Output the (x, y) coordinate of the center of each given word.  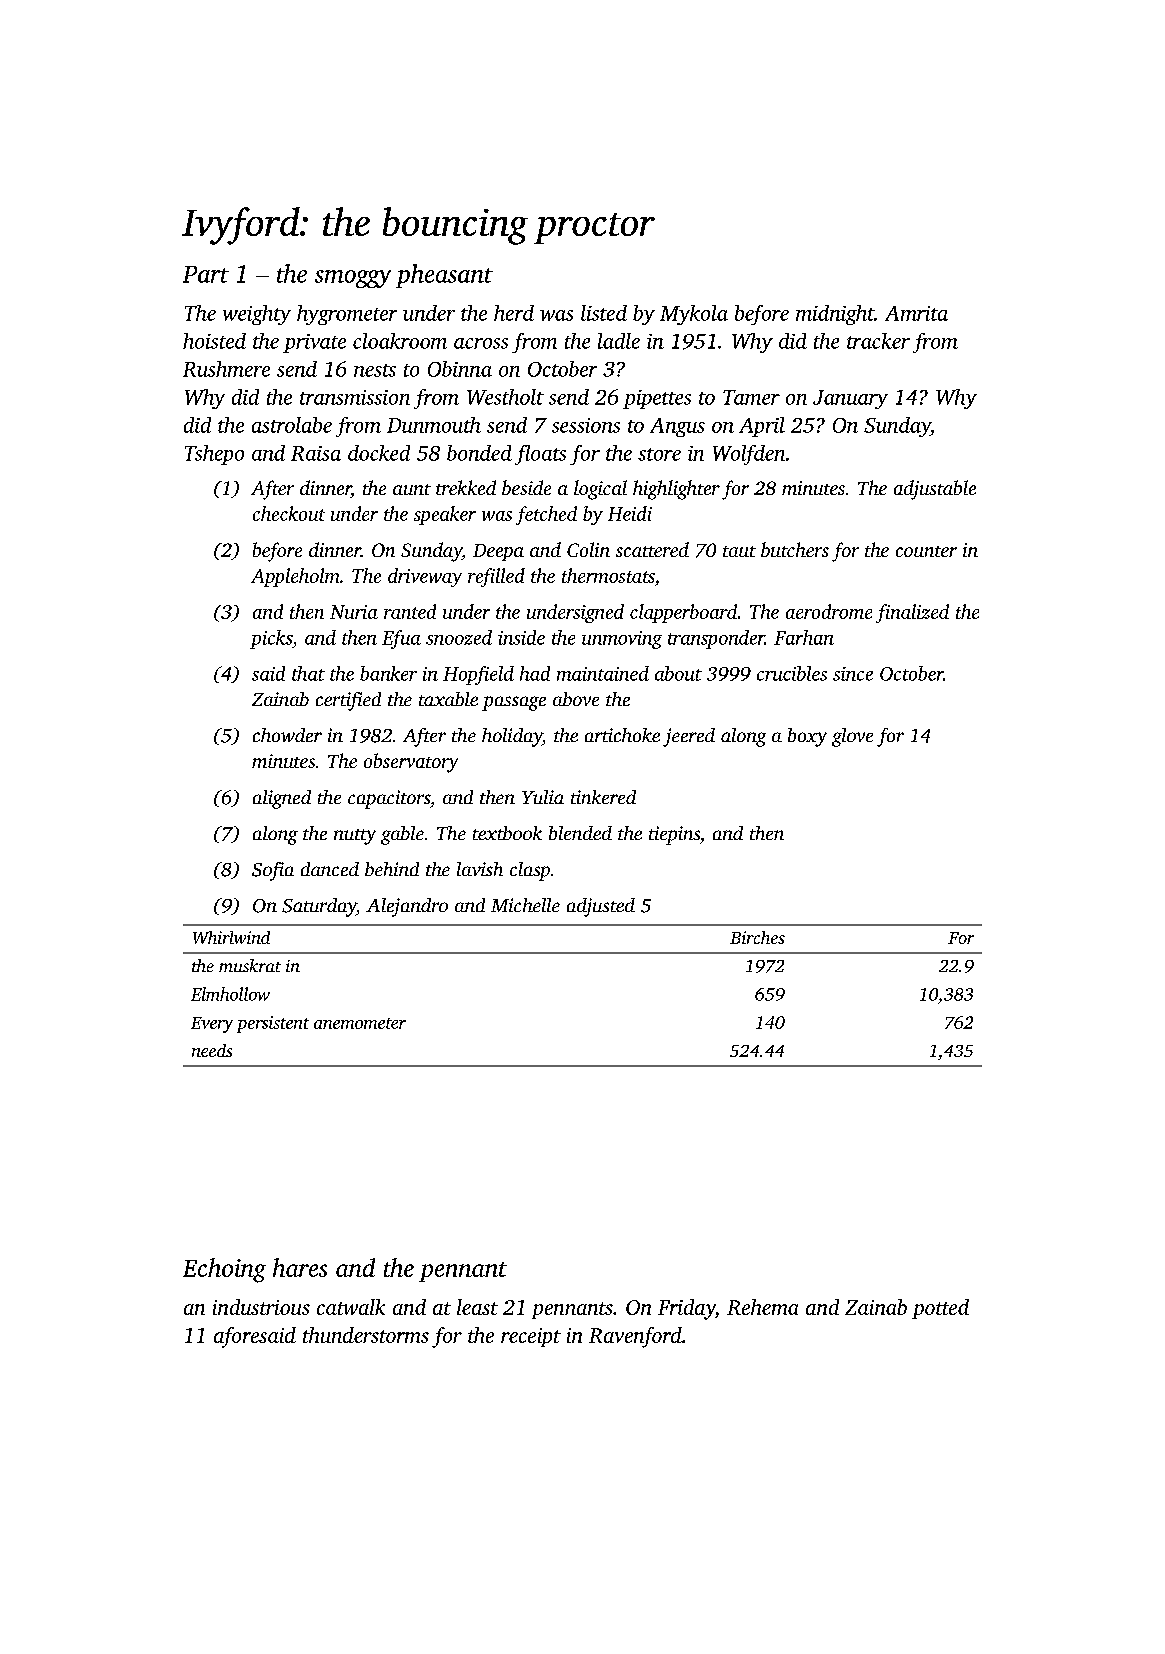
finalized (912, 613)
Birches (757, 937)
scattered (652, 549)
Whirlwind (231, 937)
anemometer (360, 1023)
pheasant (444, 276)
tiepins (674, 835)
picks (271, 639)
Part (206, 274)
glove (852, 737)
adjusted (601, 907)
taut (739, 551)
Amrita (916, 313)
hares (300, 1267)
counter (926, 551)
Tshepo (214, 455)
